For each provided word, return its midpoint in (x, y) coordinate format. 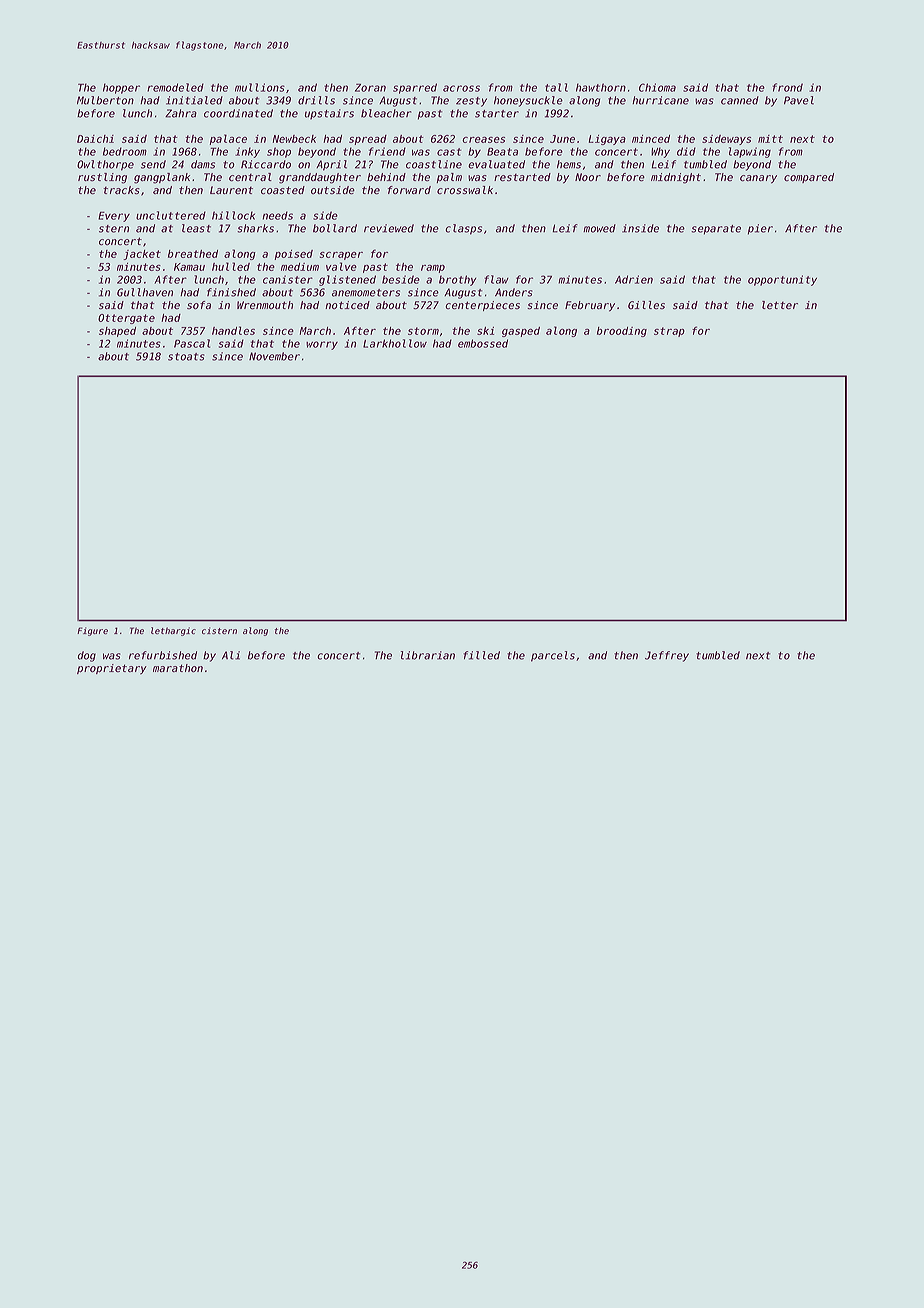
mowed (599, 228)
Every (114, 216)
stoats (186, 357)
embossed (483, 343)
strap (669, 332)
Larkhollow (395, 343)
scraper (341, 256)
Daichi (95, 139)
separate (716, 230)
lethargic (173, 631)
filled (481, 655)
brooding (622, 332)
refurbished (163, 655)
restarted (522, 177)
